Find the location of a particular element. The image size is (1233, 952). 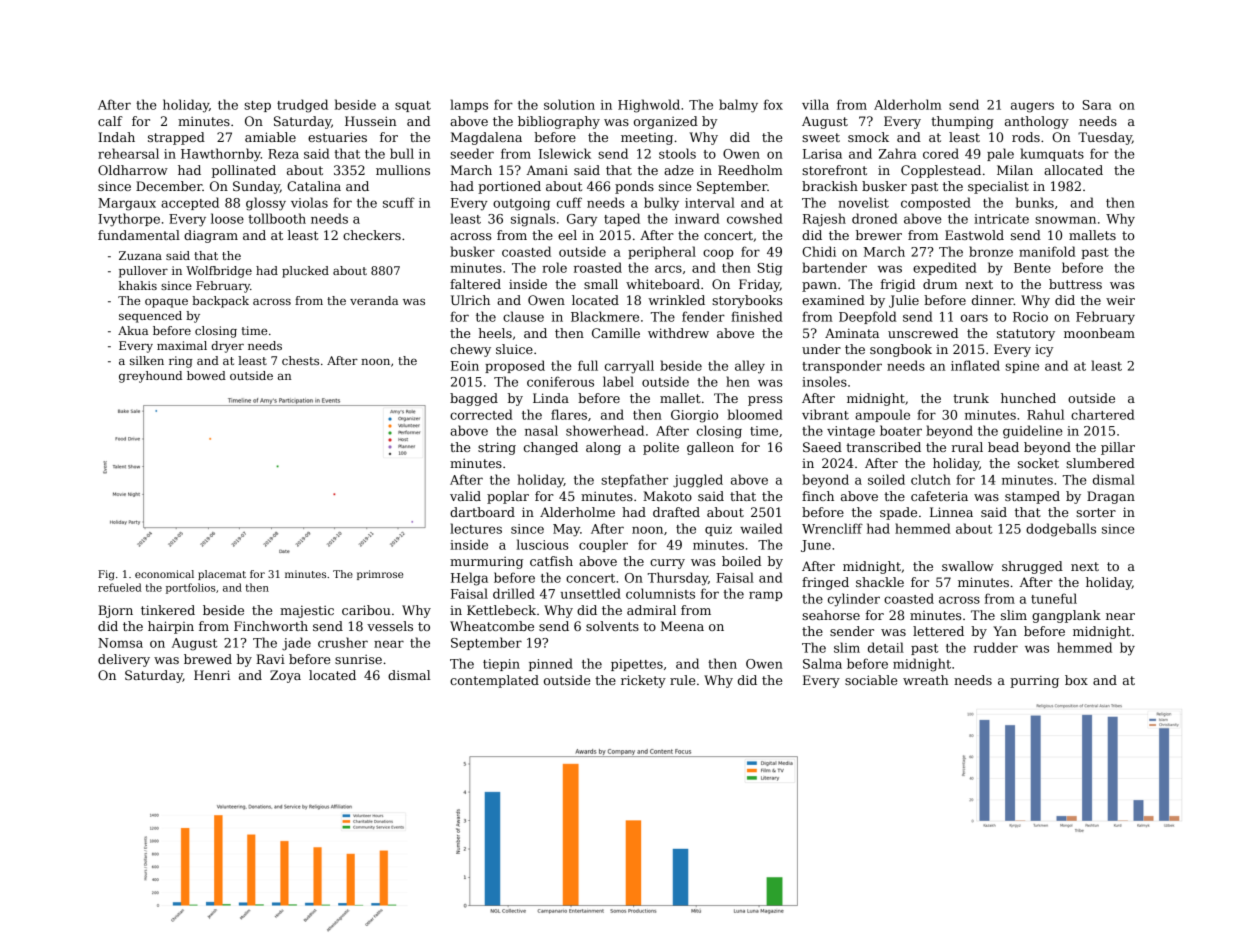

seeder is located at coordinates (472, 153).
